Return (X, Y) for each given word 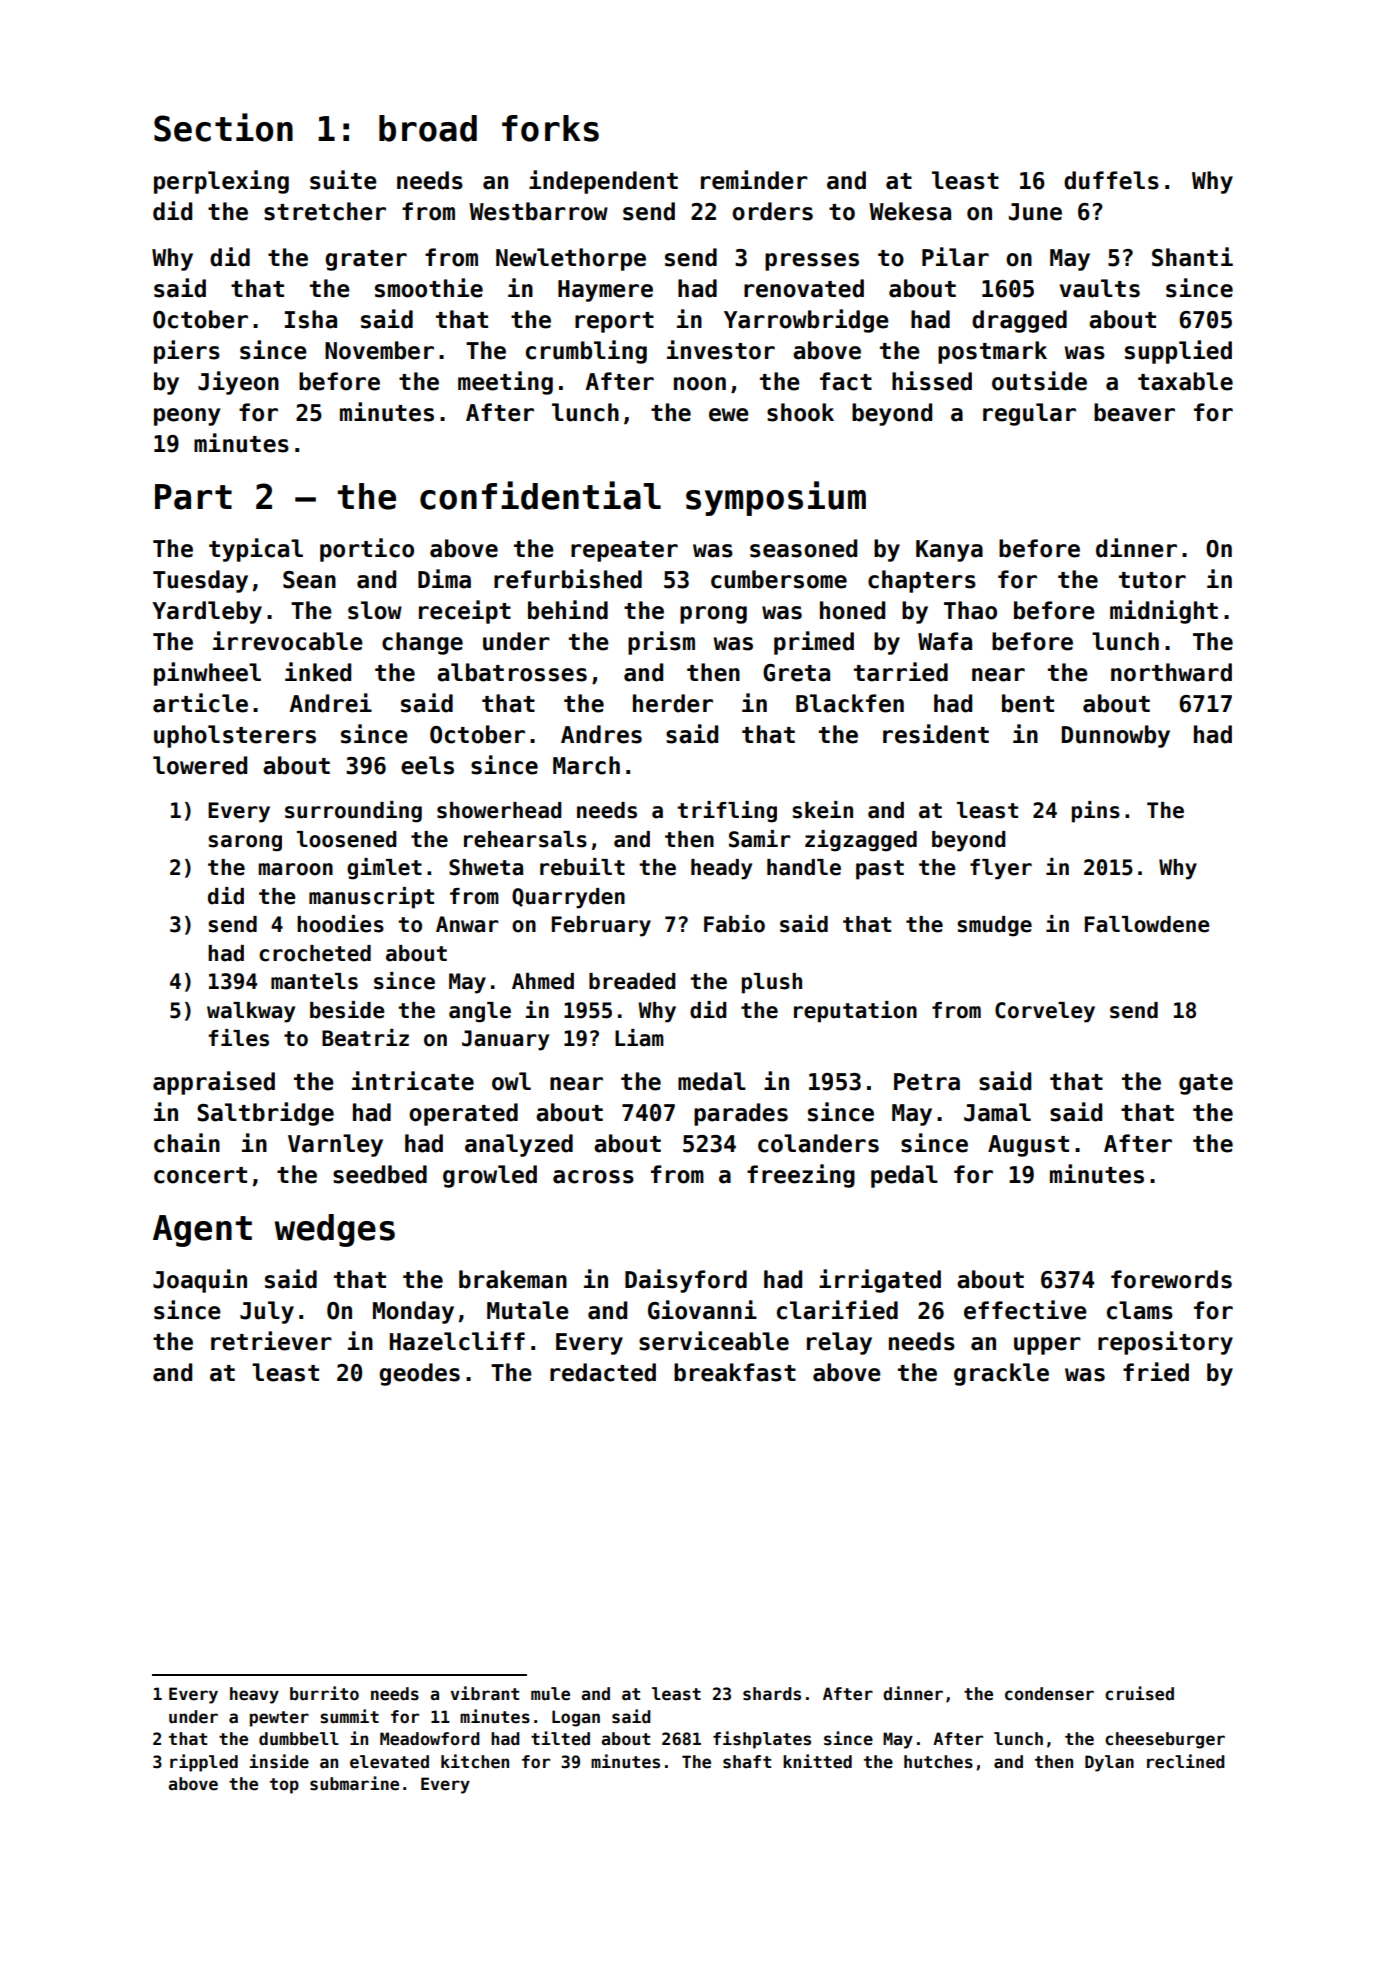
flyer (1001, 869)
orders (772, 211)
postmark (992, 352)
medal (712, 1081)
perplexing (221, 182)
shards (772, 1694)
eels (427, 765)
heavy (254, 1695)
